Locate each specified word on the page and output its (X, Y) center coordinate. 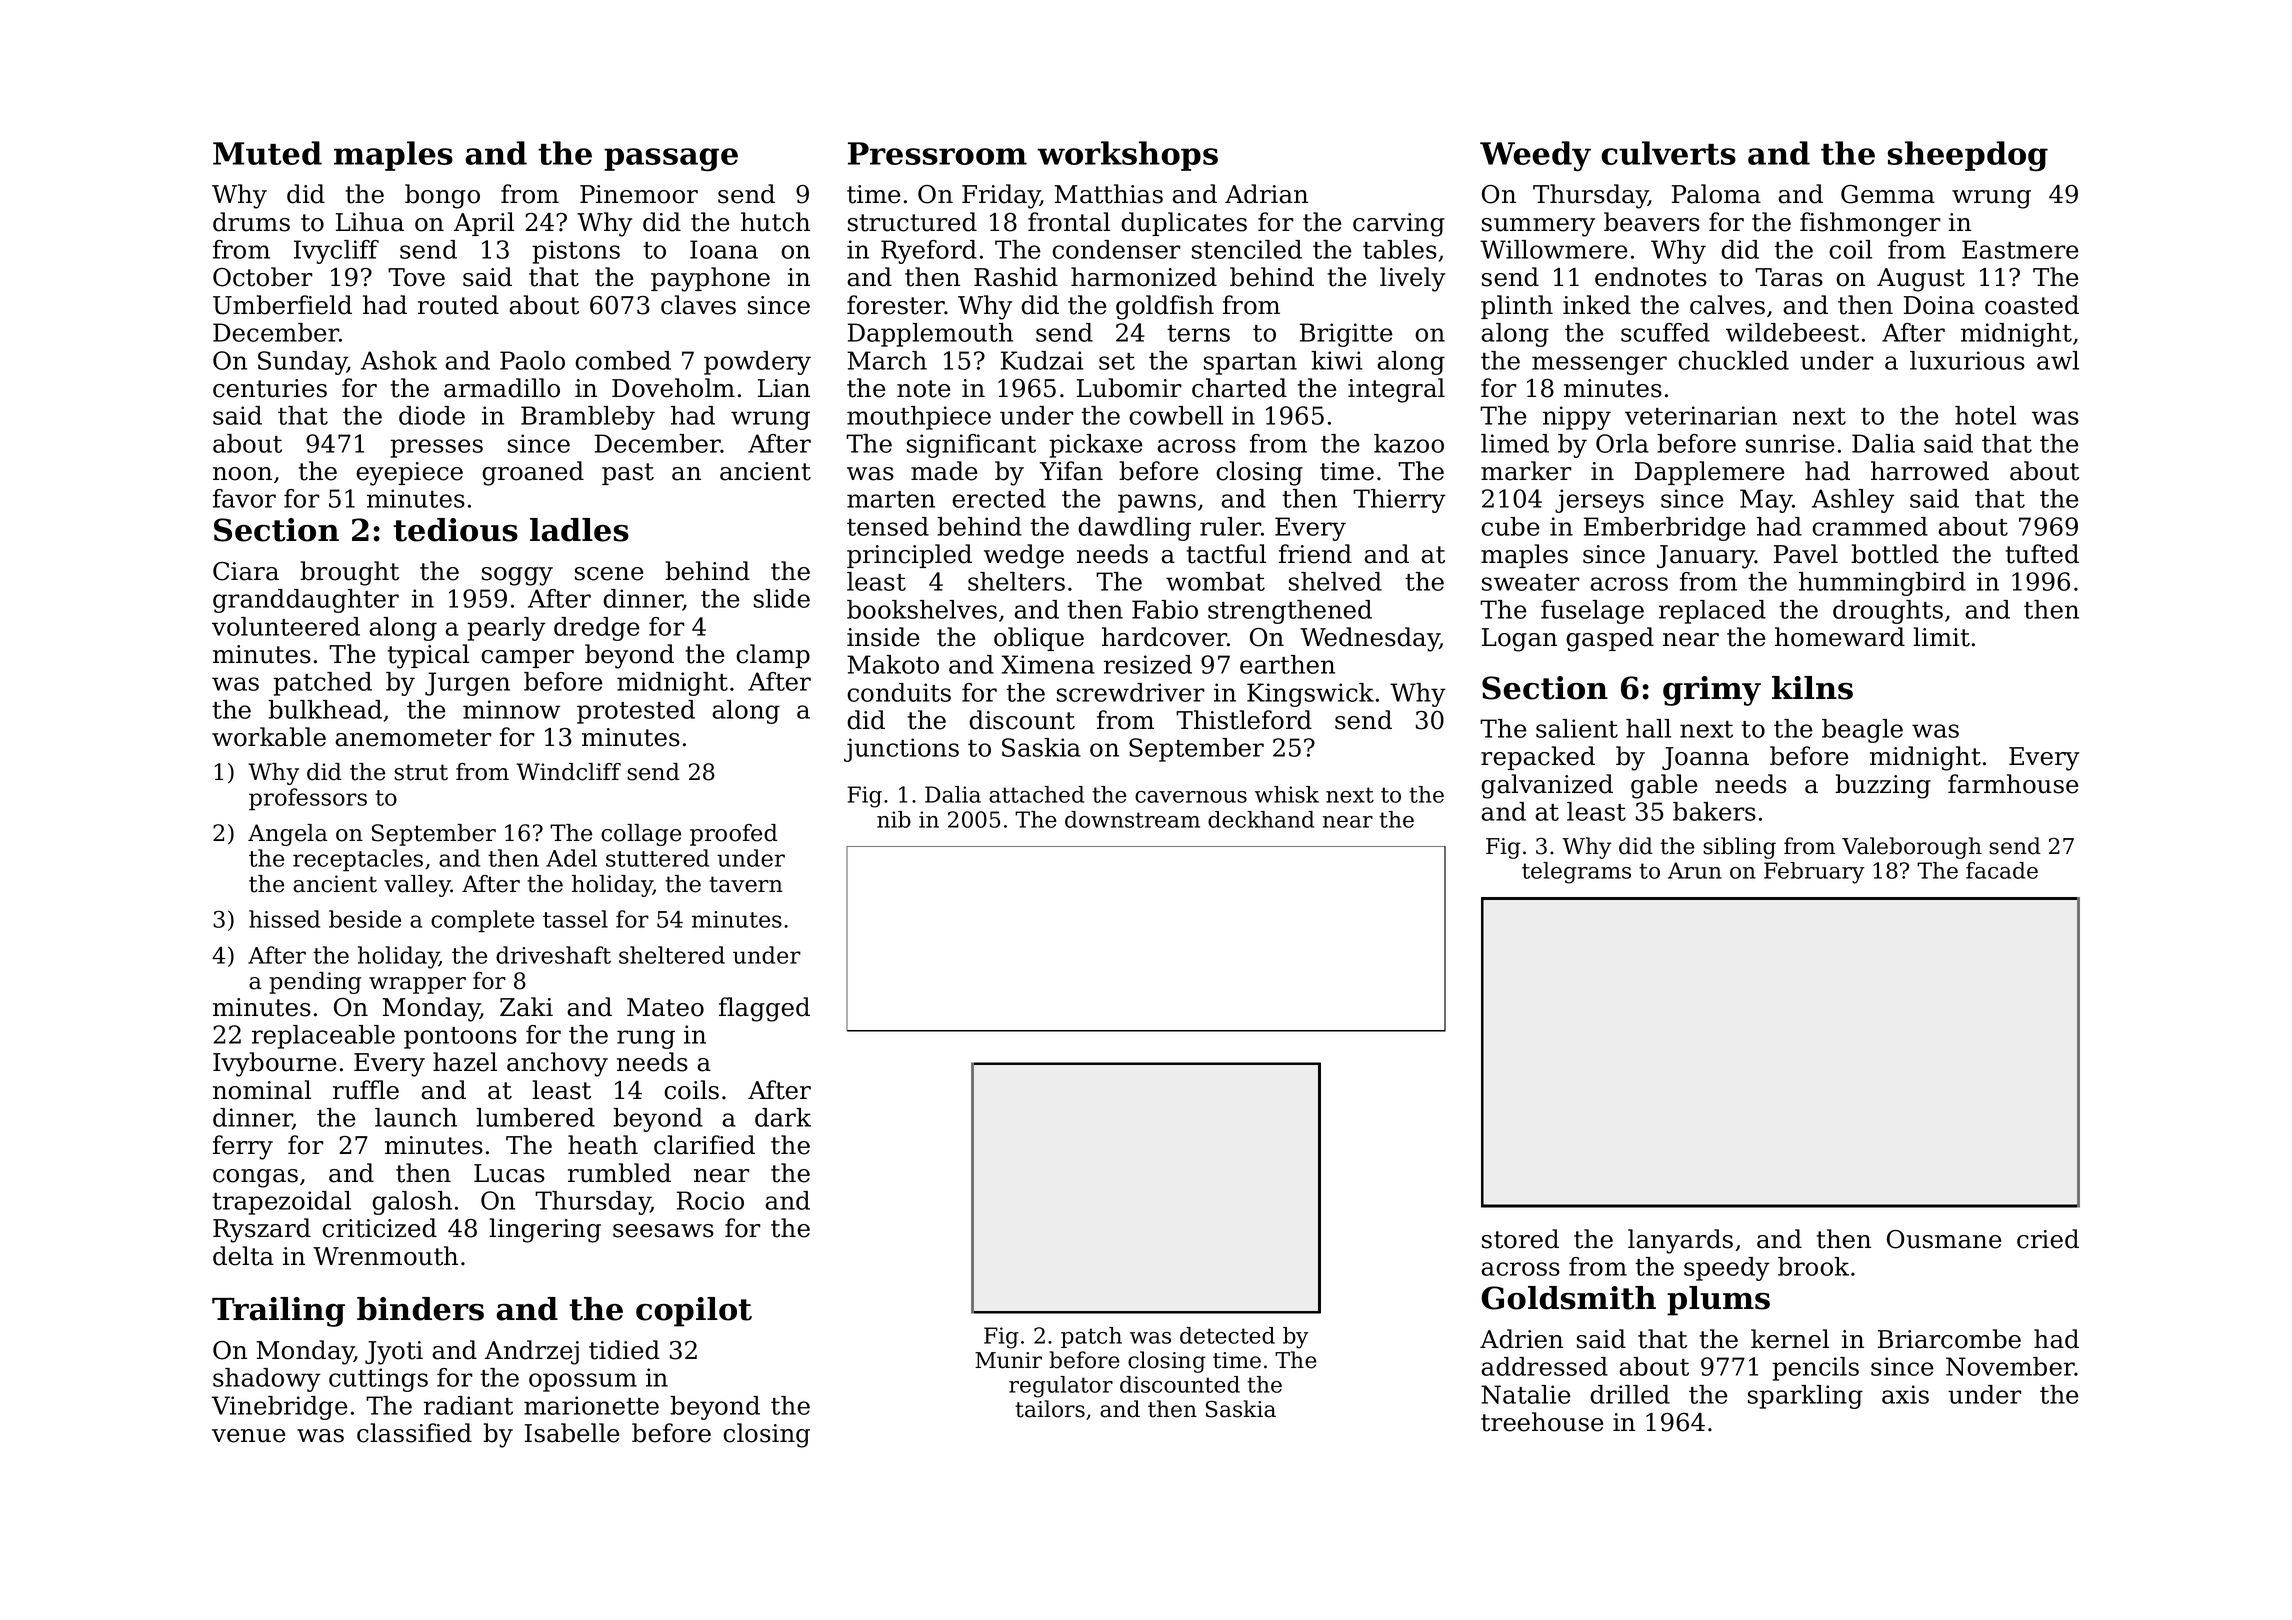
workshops (1127, 156)
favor (244, 498)
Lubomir (1129, 388)
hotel (1985, 415)
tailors (1050, 1409)
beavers (1652, 222)
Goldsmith (1569, 1298)
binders (420, 1309)
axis (1905, 1394)
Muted (267, 153)
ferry (243, 1147)
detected (1227, 1335)
